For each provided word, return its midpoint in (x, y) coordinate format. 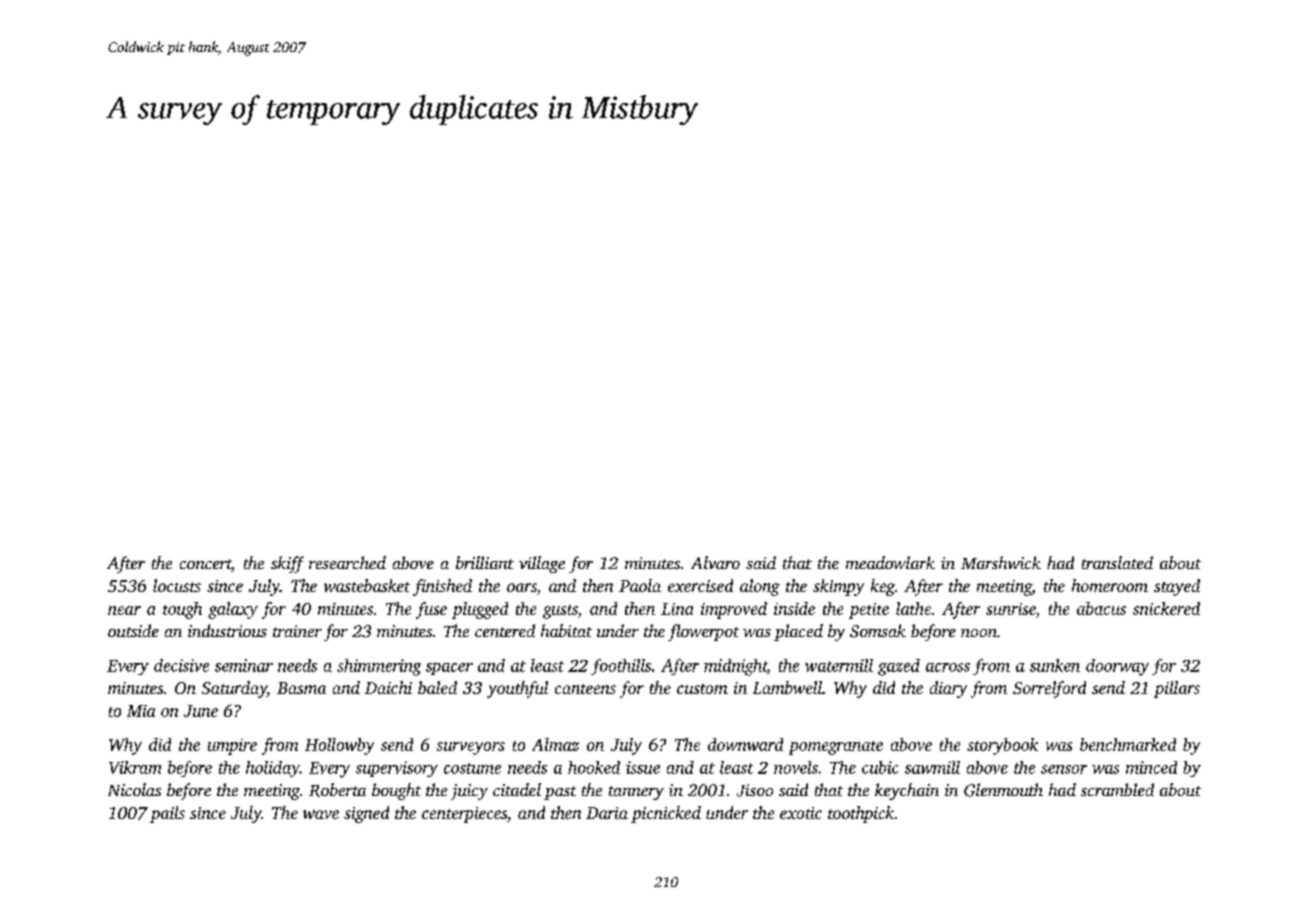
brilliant (485, 562)
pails (167, 814)
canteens (585, 689)
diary (948, 689)
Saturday (234, 689)
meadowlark (890, 562)
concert (206, 565)
